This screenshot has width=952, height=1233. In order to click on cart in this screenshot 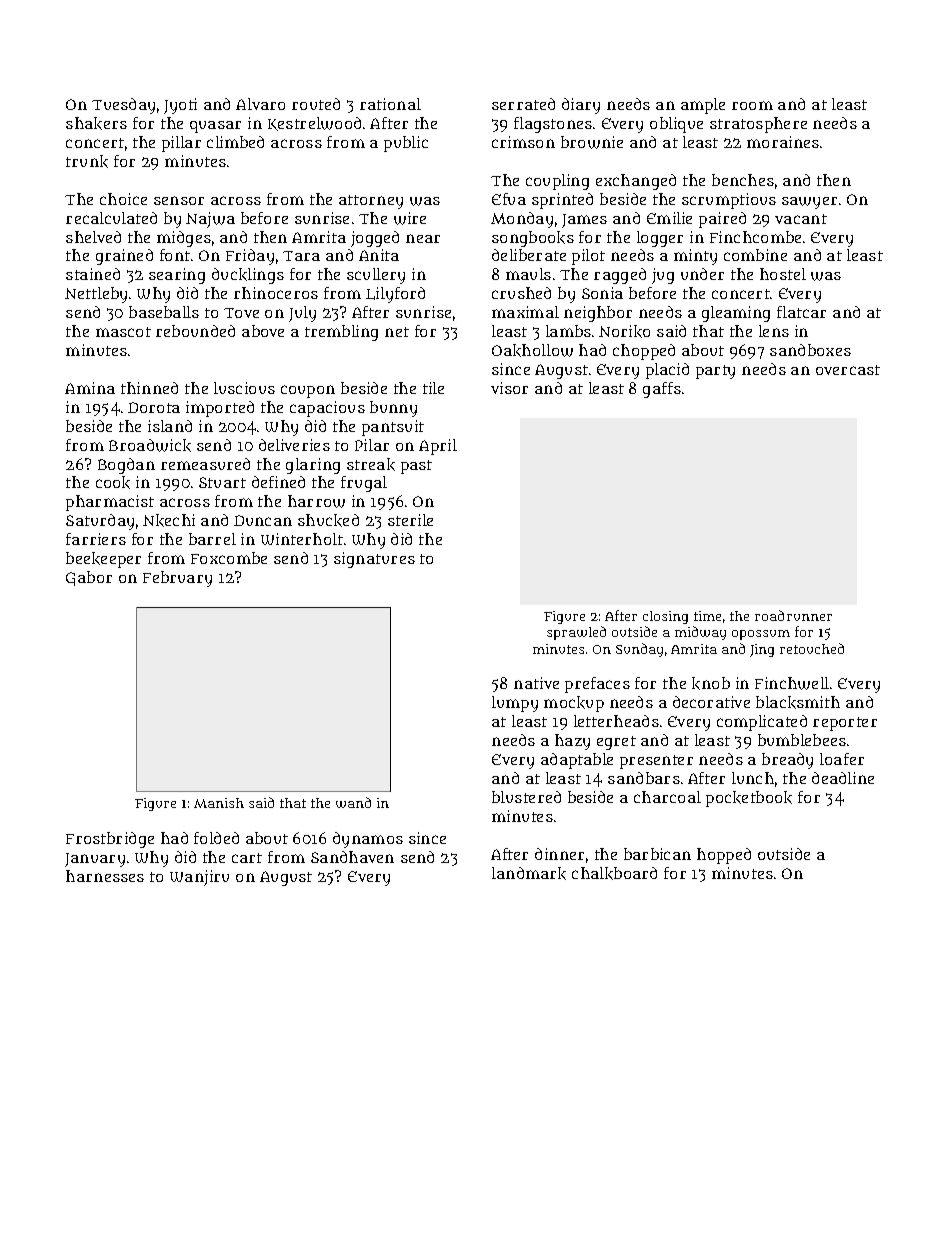, I will do `click(247, 858)`.
